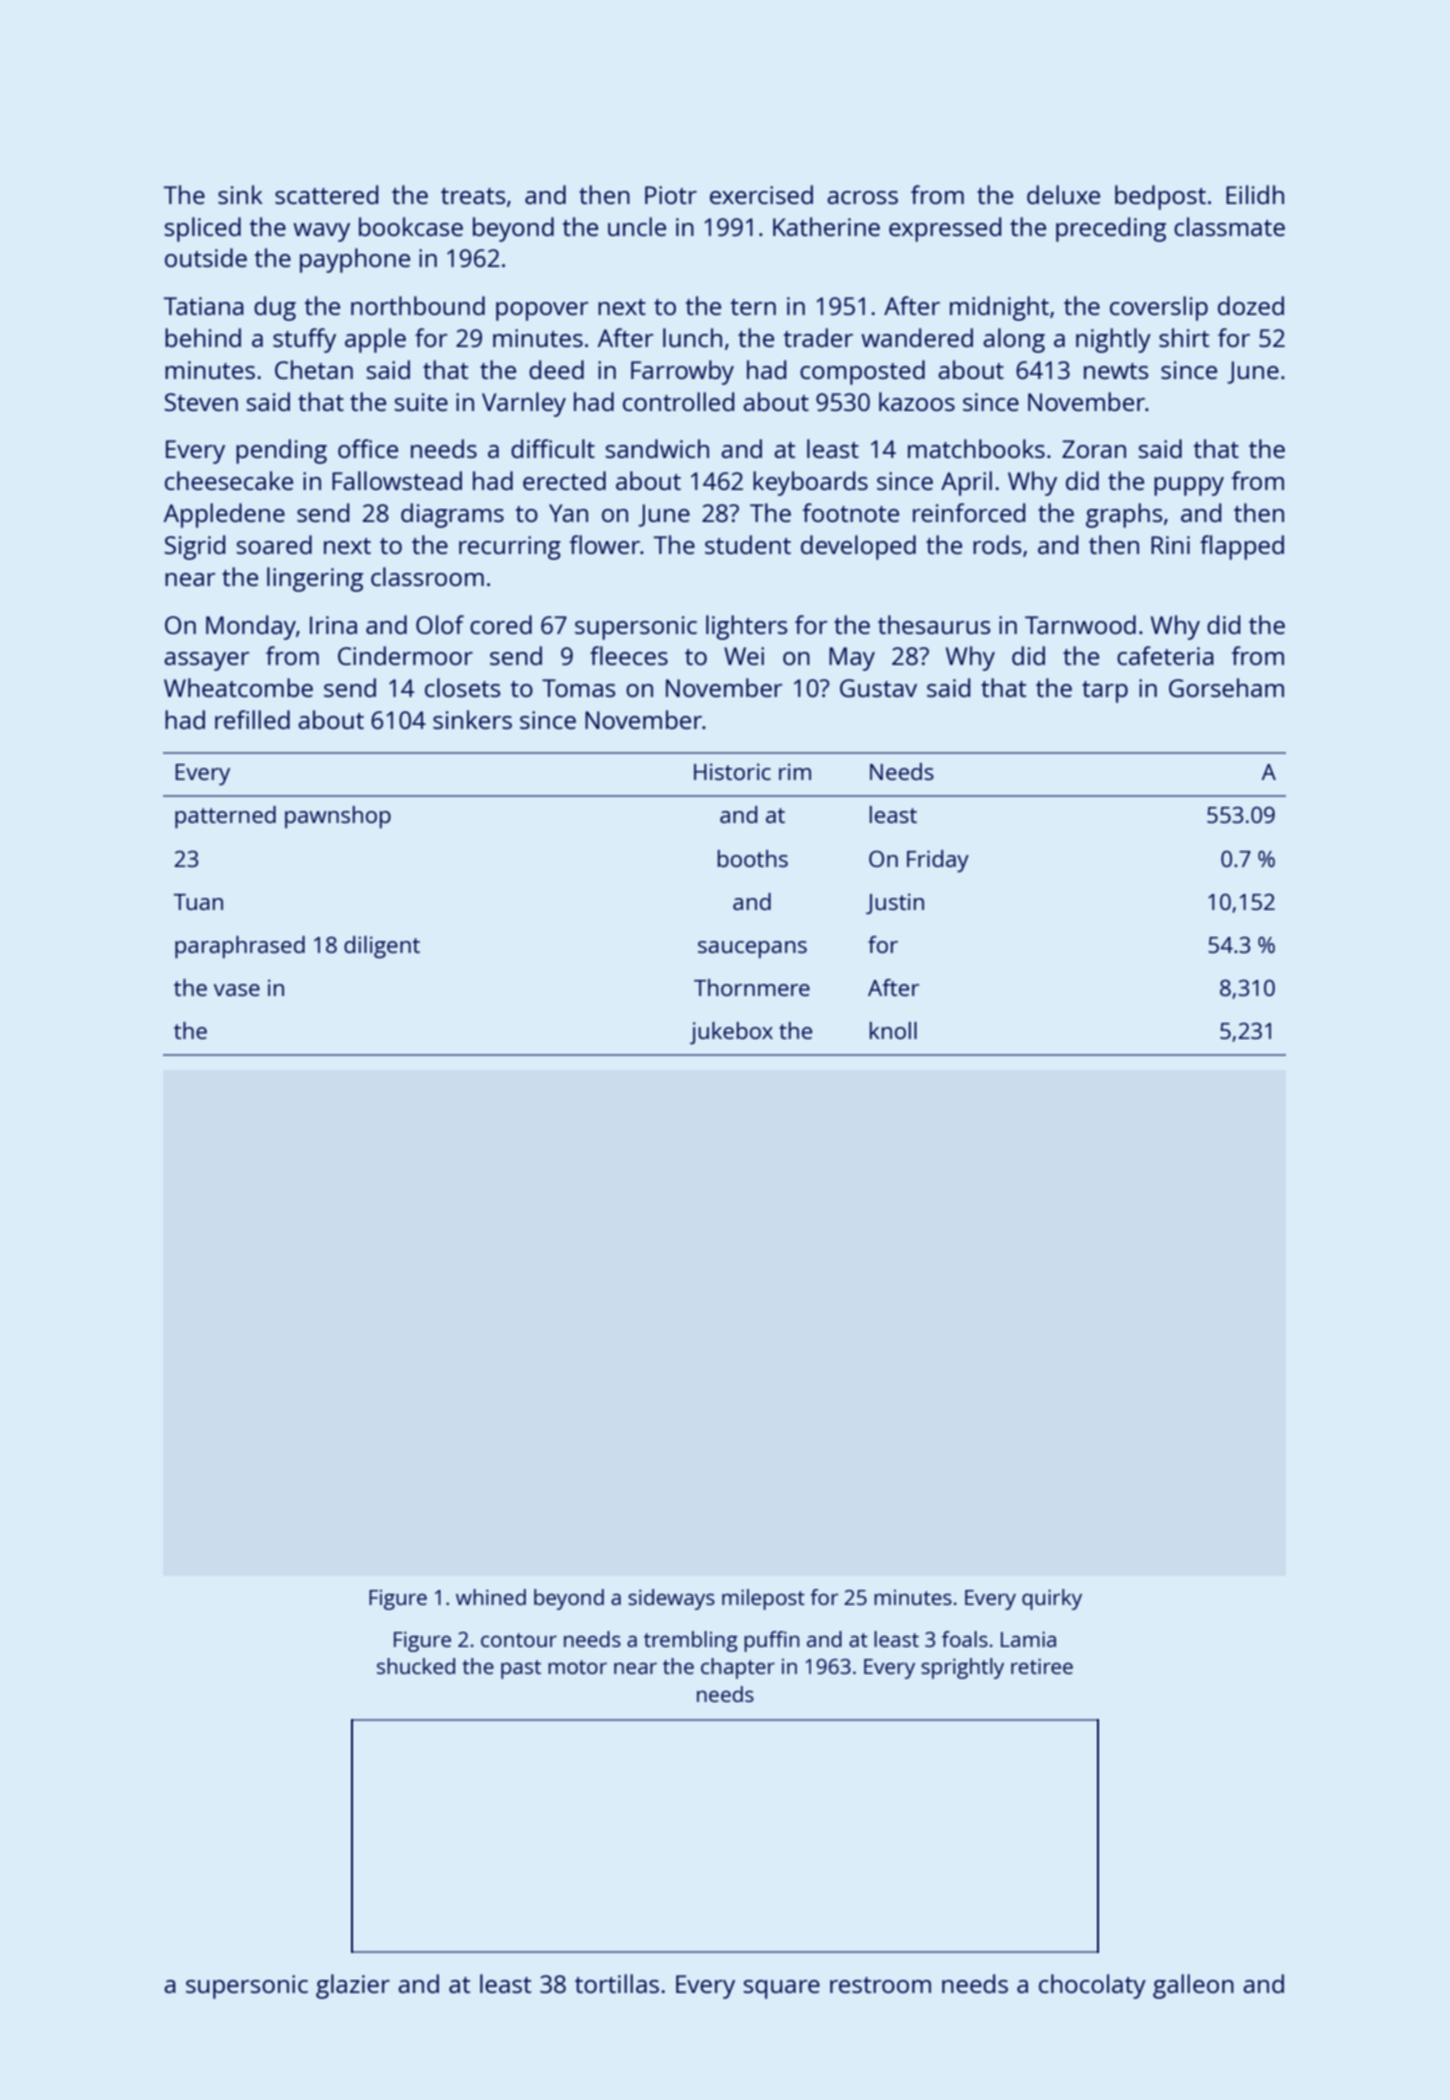 The height and width of the screenshot is (2100, 1450). I want to click on saucepans, so click(752, 949).
